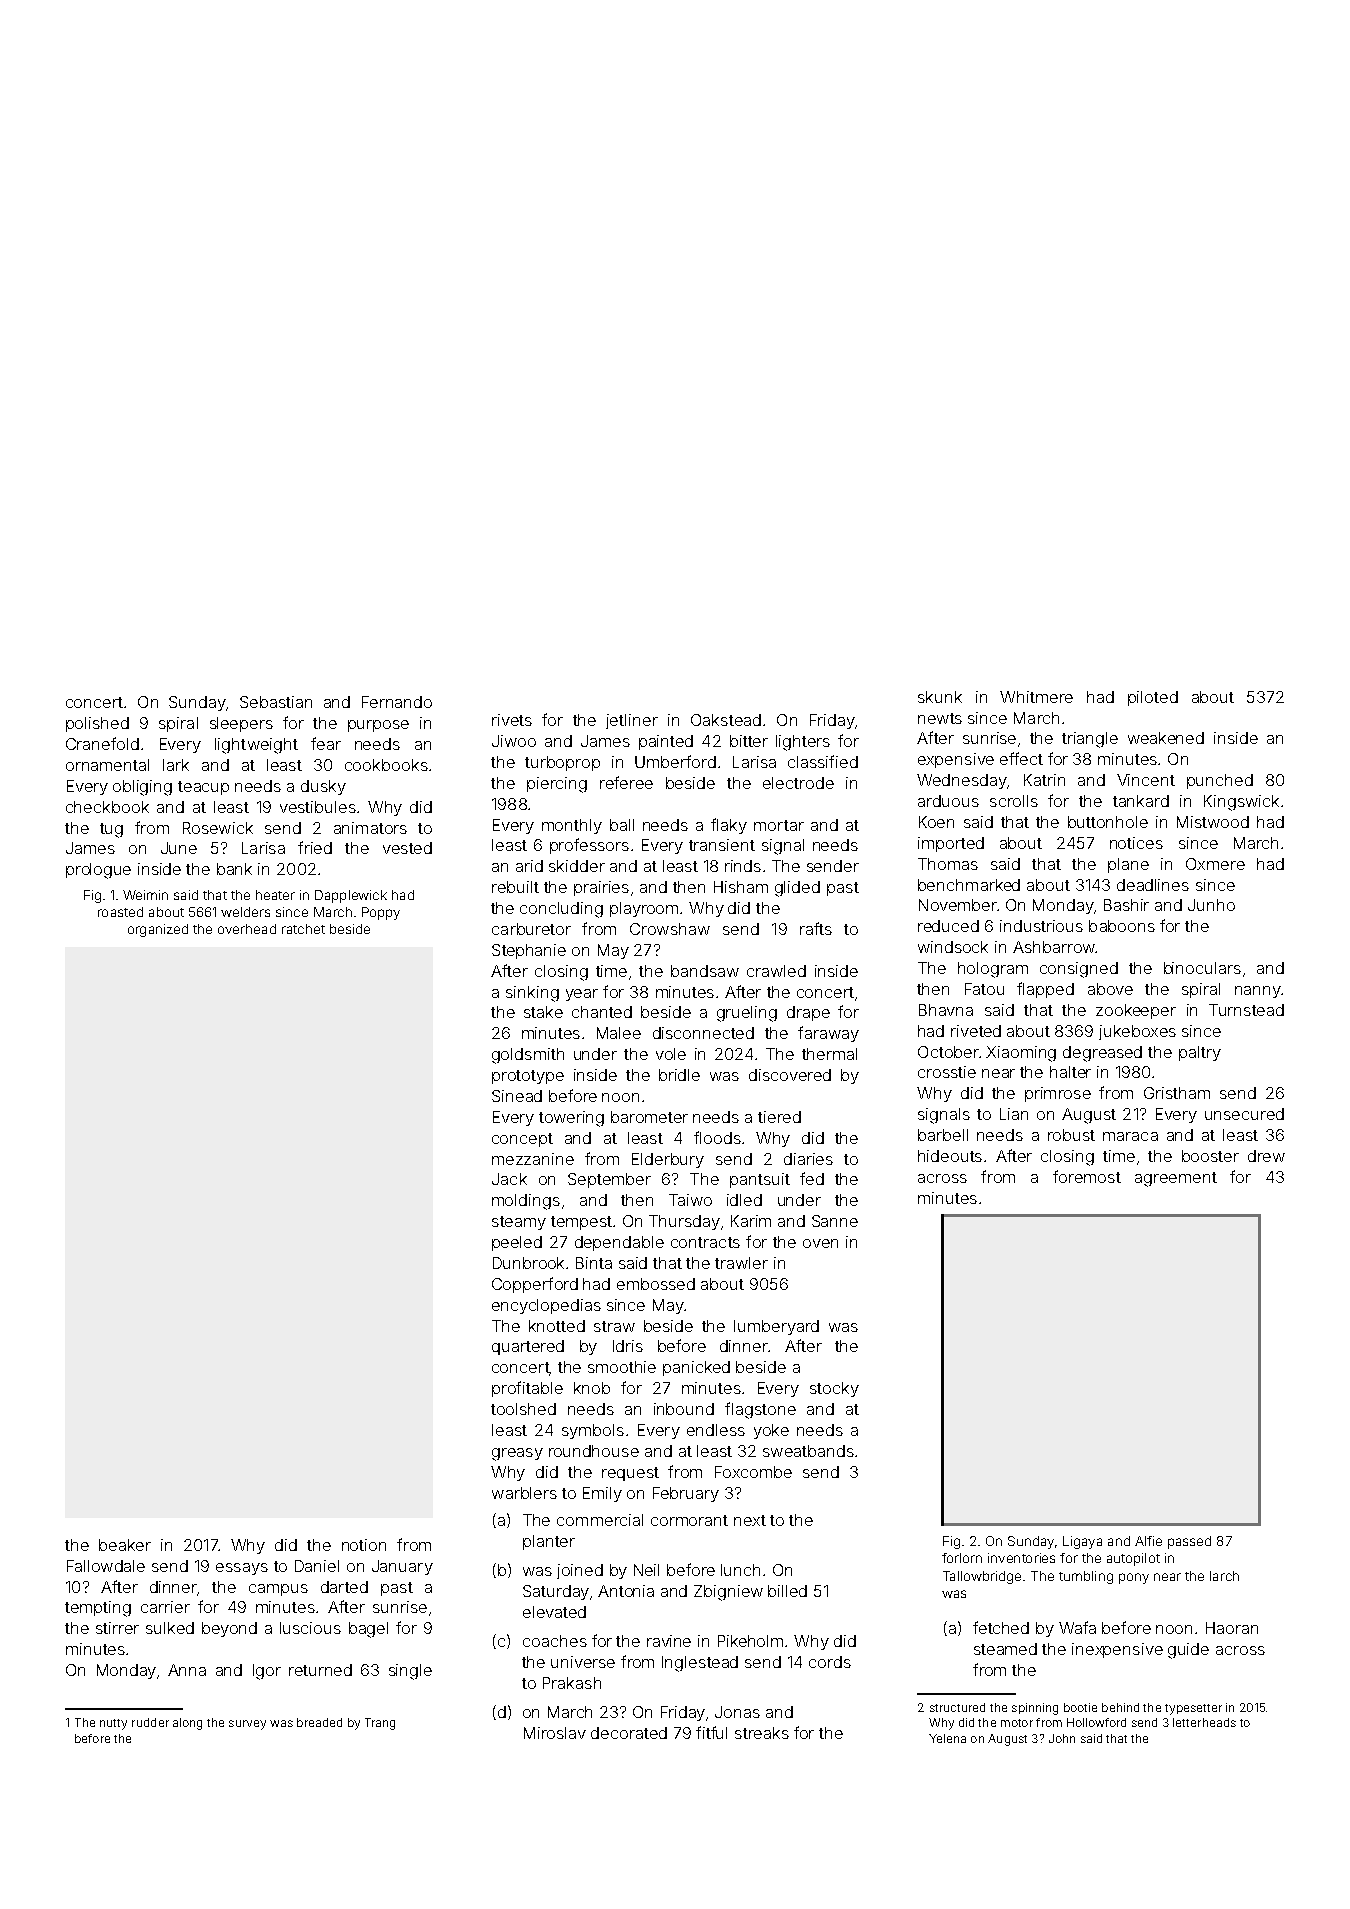  I want to click on jetliner, so click(632, 721).
